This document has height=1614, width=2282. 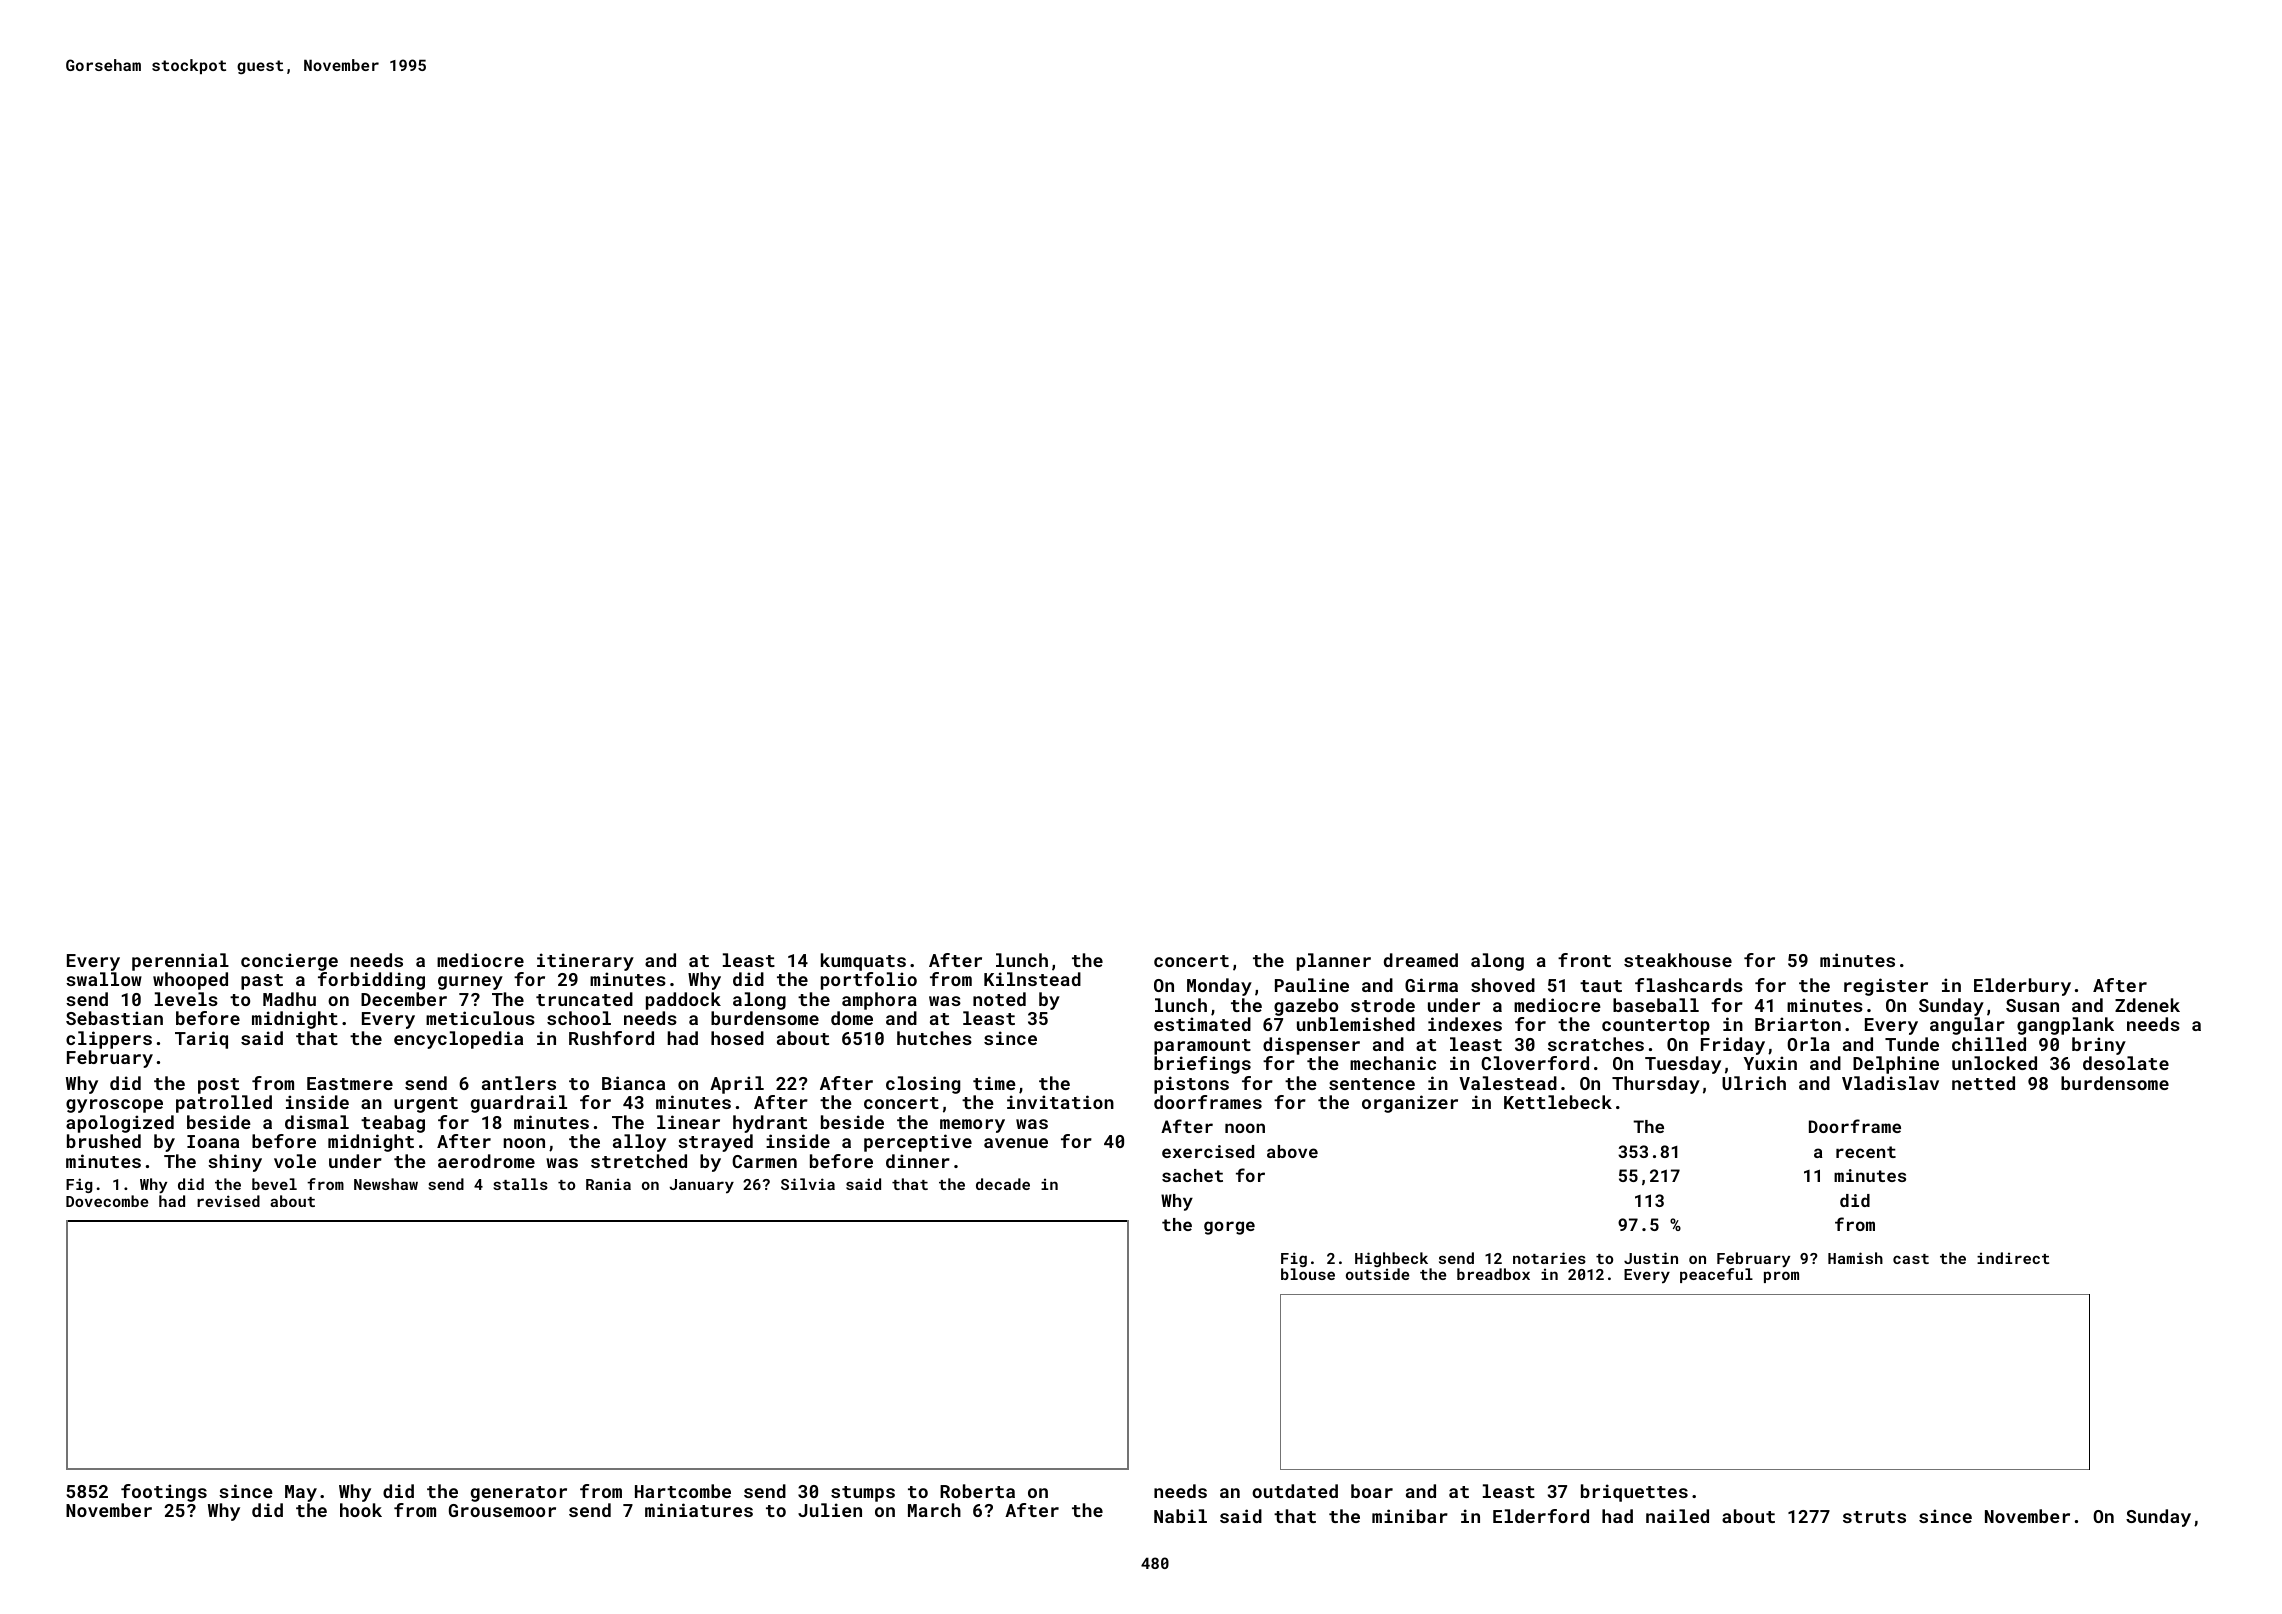 I want to click on recent, so click(x=1866, y=1152).
